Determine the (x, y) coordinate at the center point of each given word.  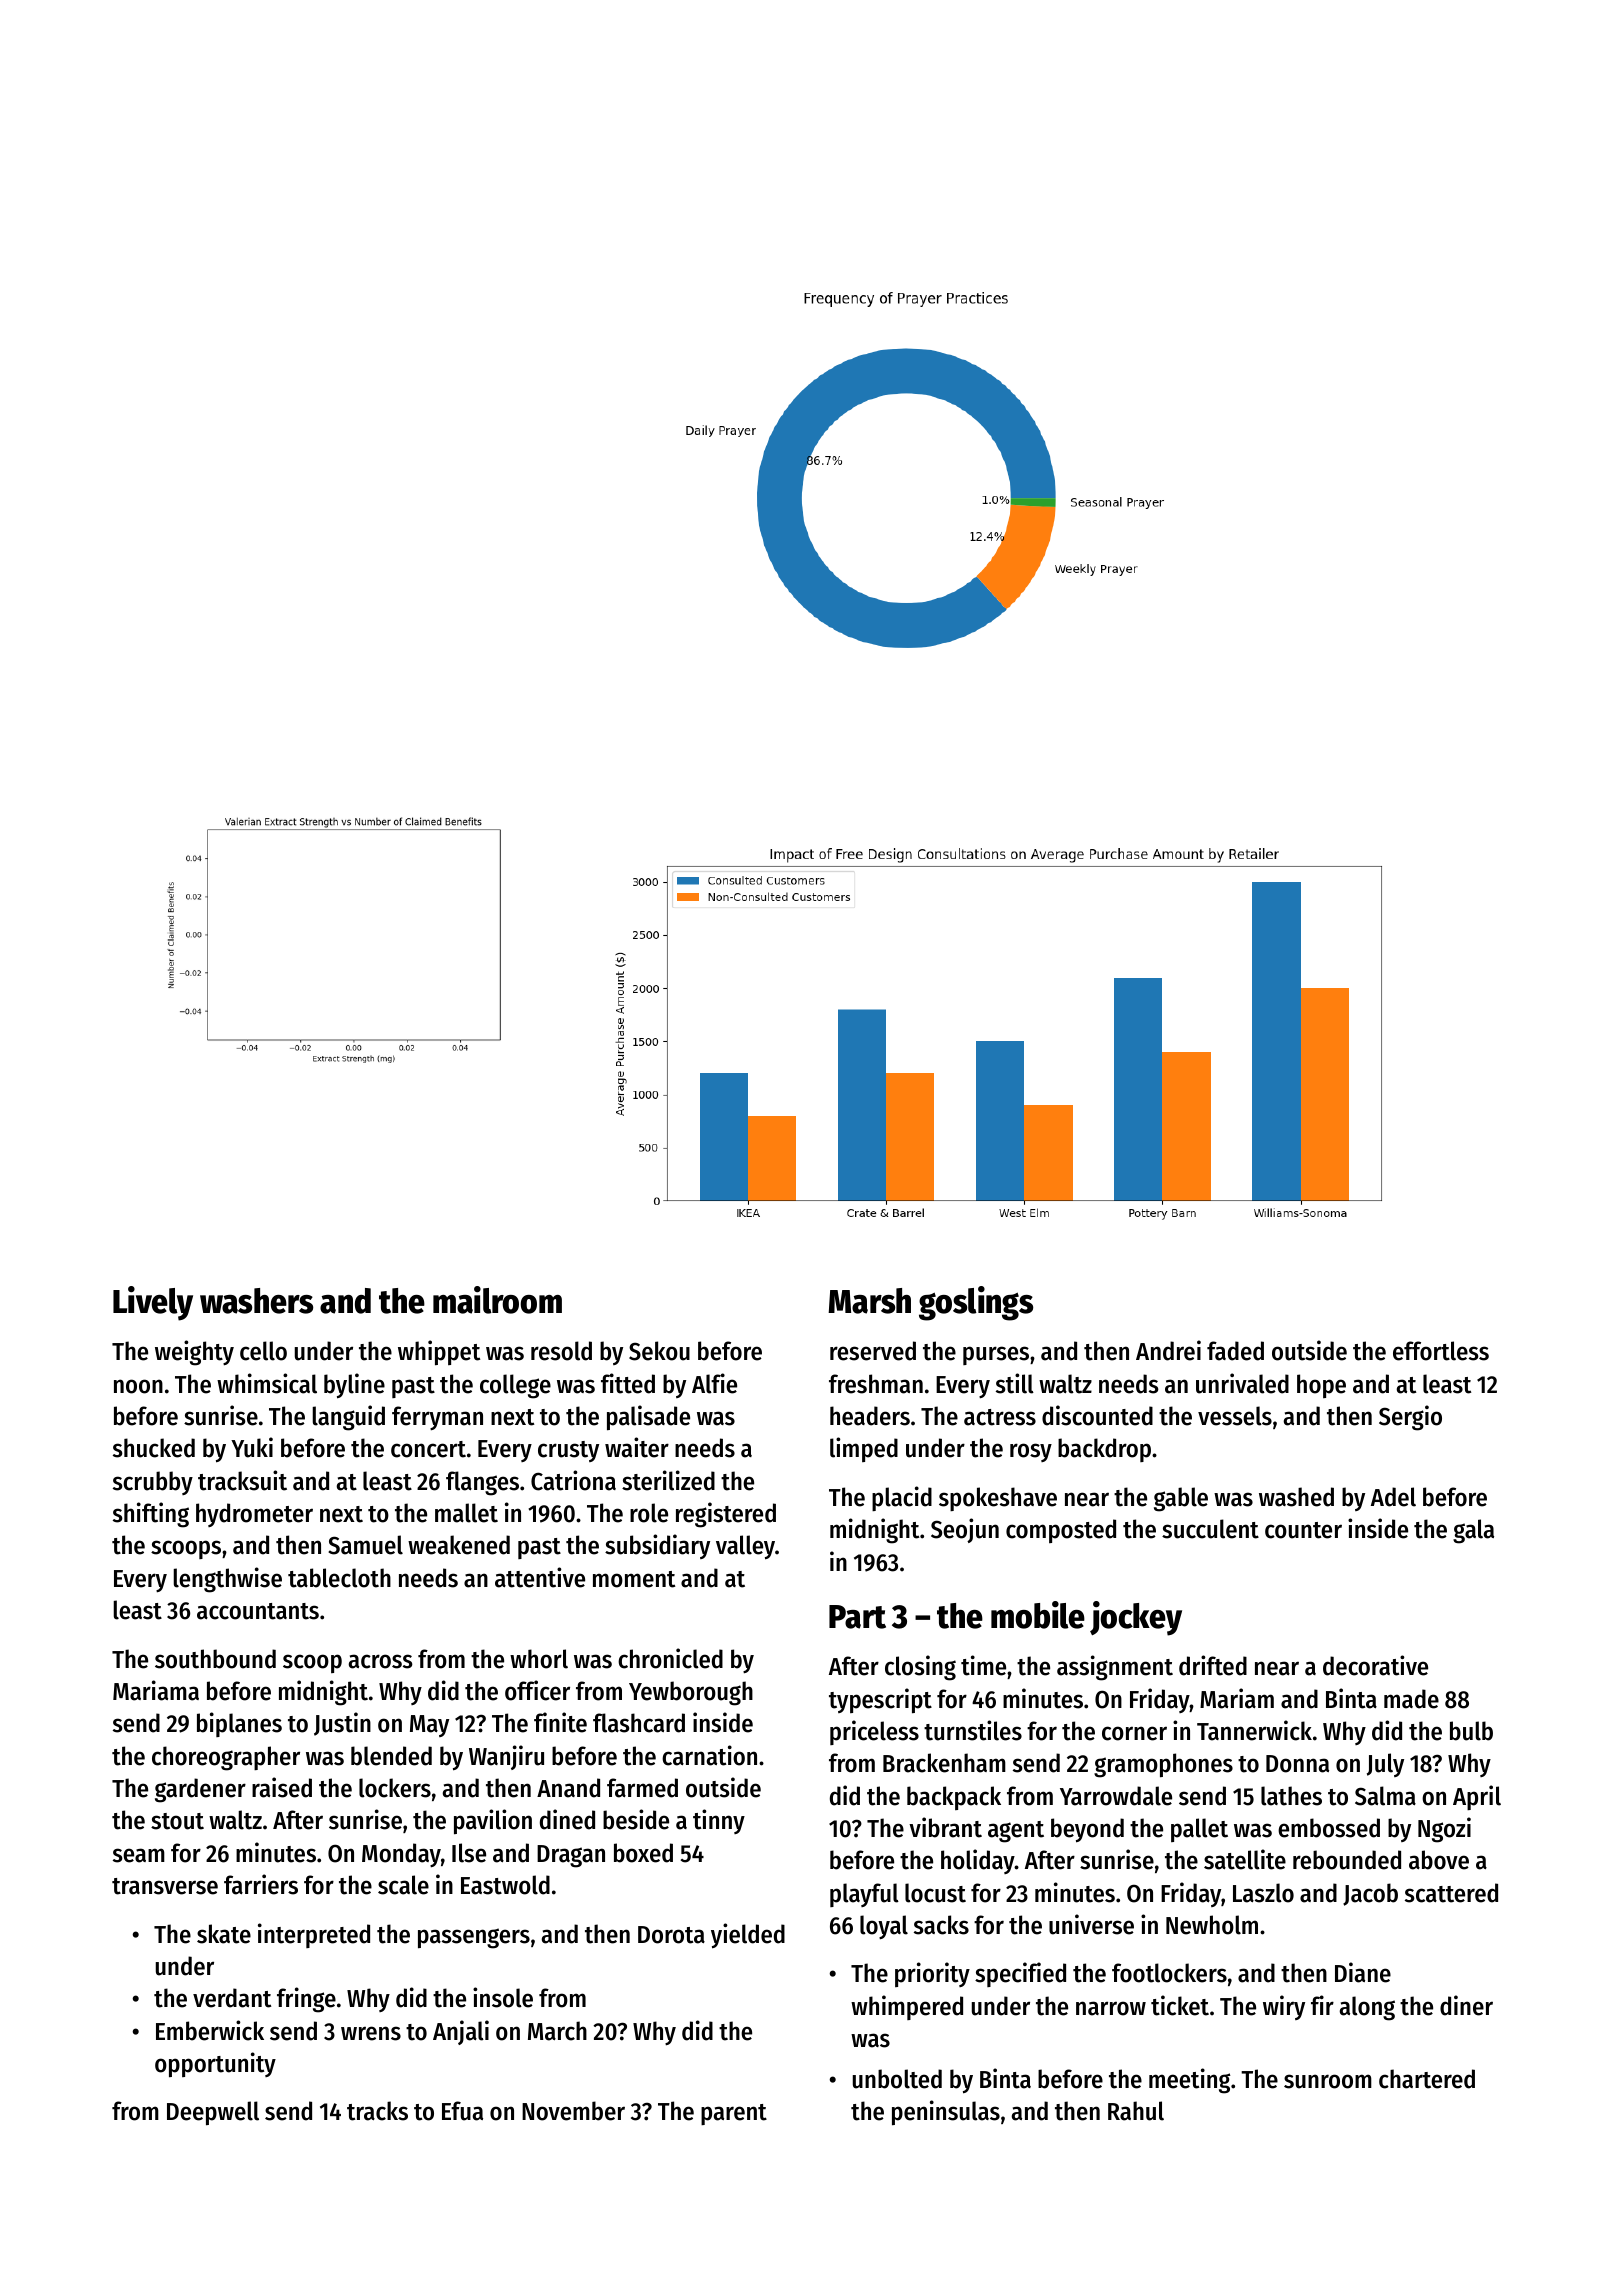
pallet (1199, 1830)
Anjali (461, 2032)
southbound (215, 1659)
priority (932, 1974)
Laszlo (1263, 1893)
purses (996, 1355)
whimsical (267, 1383)
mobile (1038, 1615)
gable (1181, 1499)
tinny (719, 1821)
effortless (1441, 1351)
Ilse (469, 1853)
